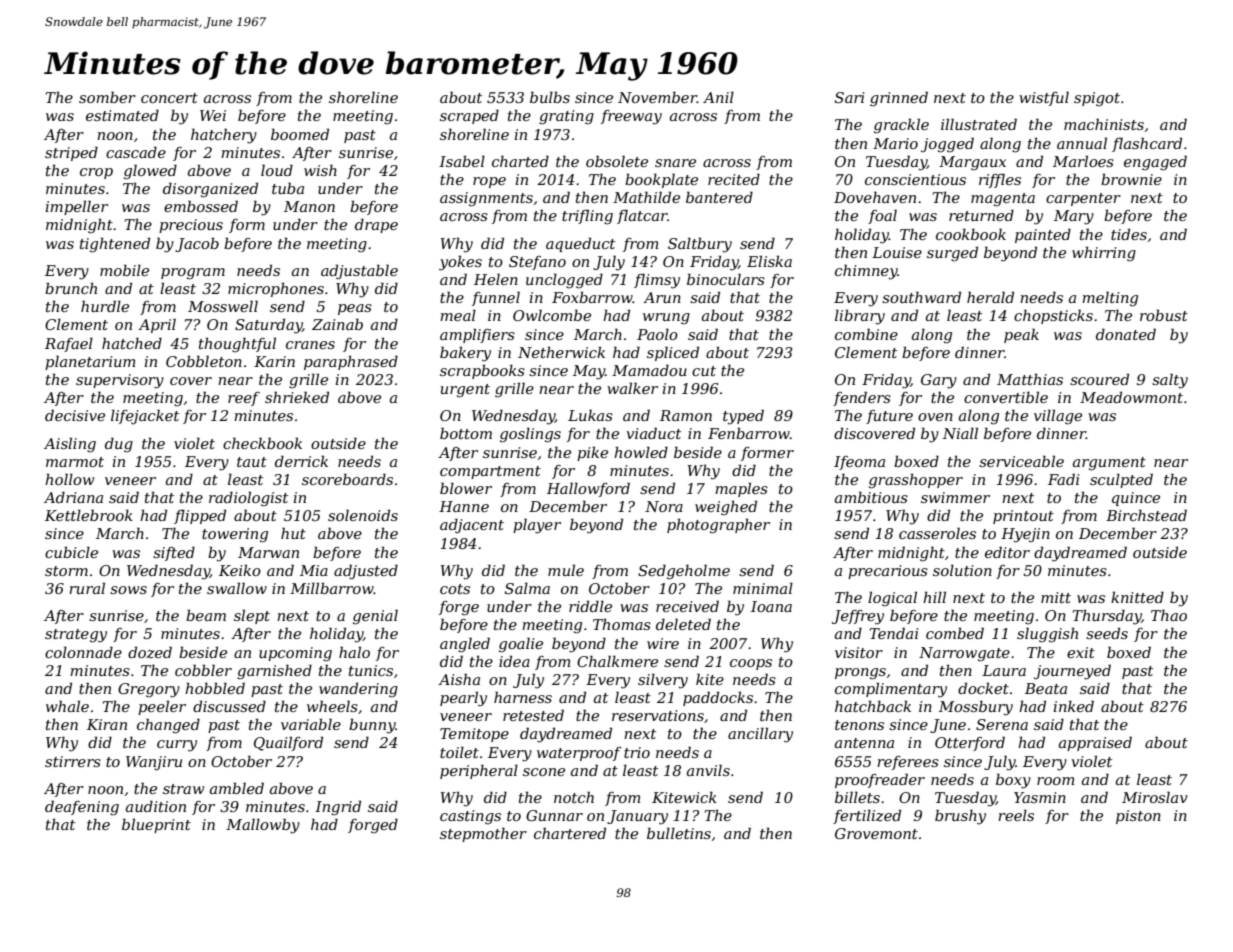  Describe the element at coordinates (224, 136) in the screenshot. I see `hatchery` at that location.
